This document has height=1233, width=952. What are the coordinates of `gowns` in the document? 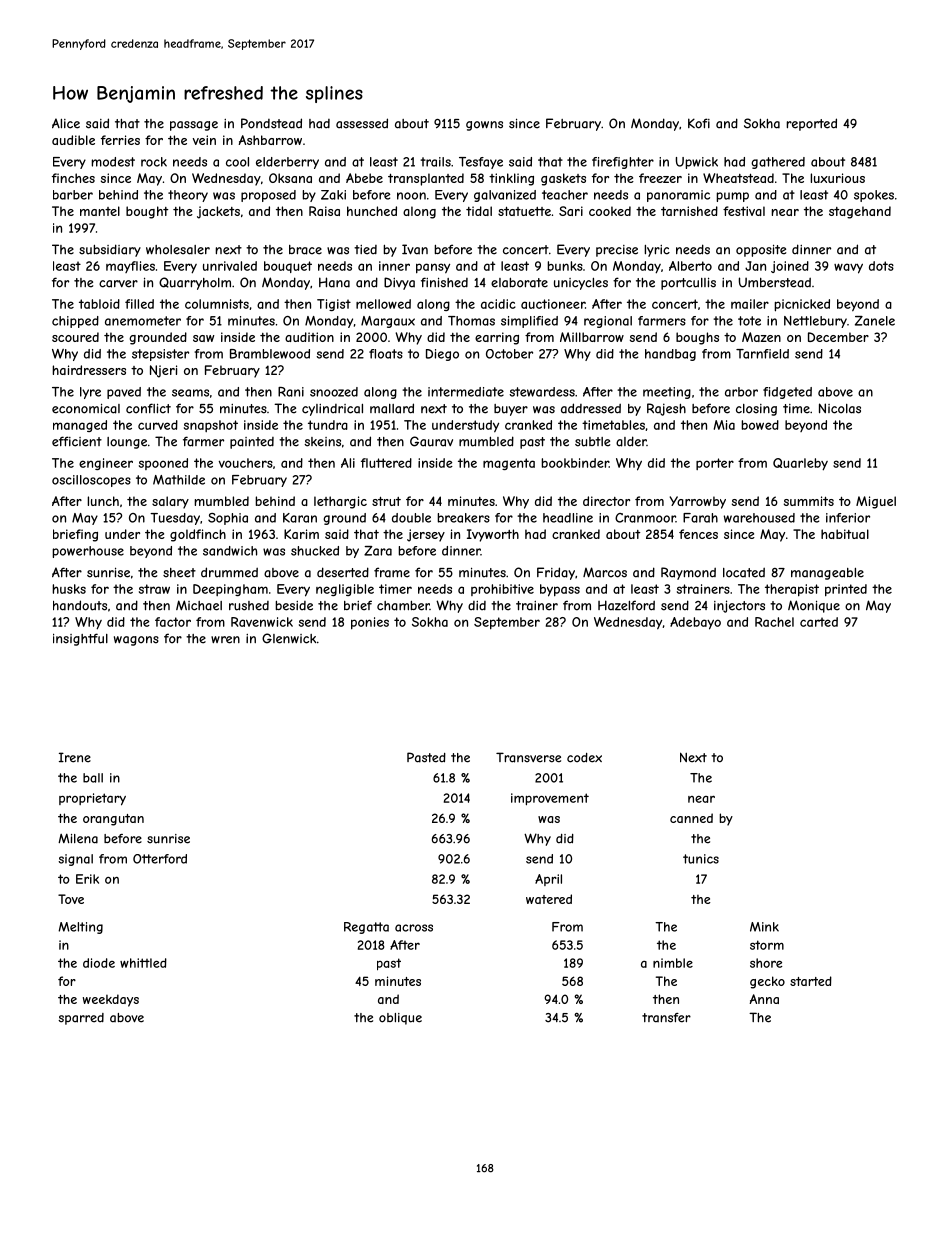 It's located at (484, 126).
